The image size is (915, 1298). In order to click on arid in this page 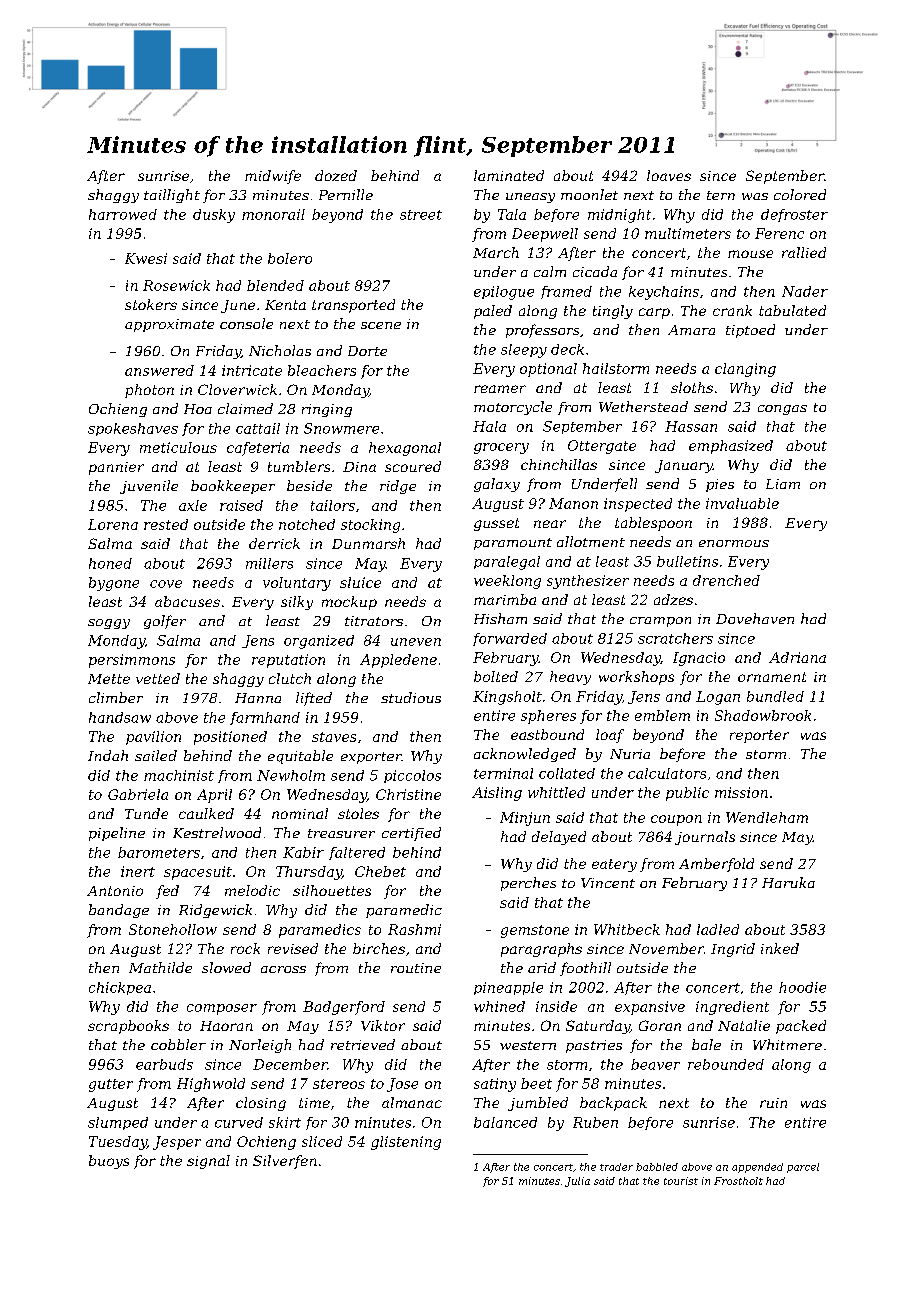, I will do `click(542, 967)`.
